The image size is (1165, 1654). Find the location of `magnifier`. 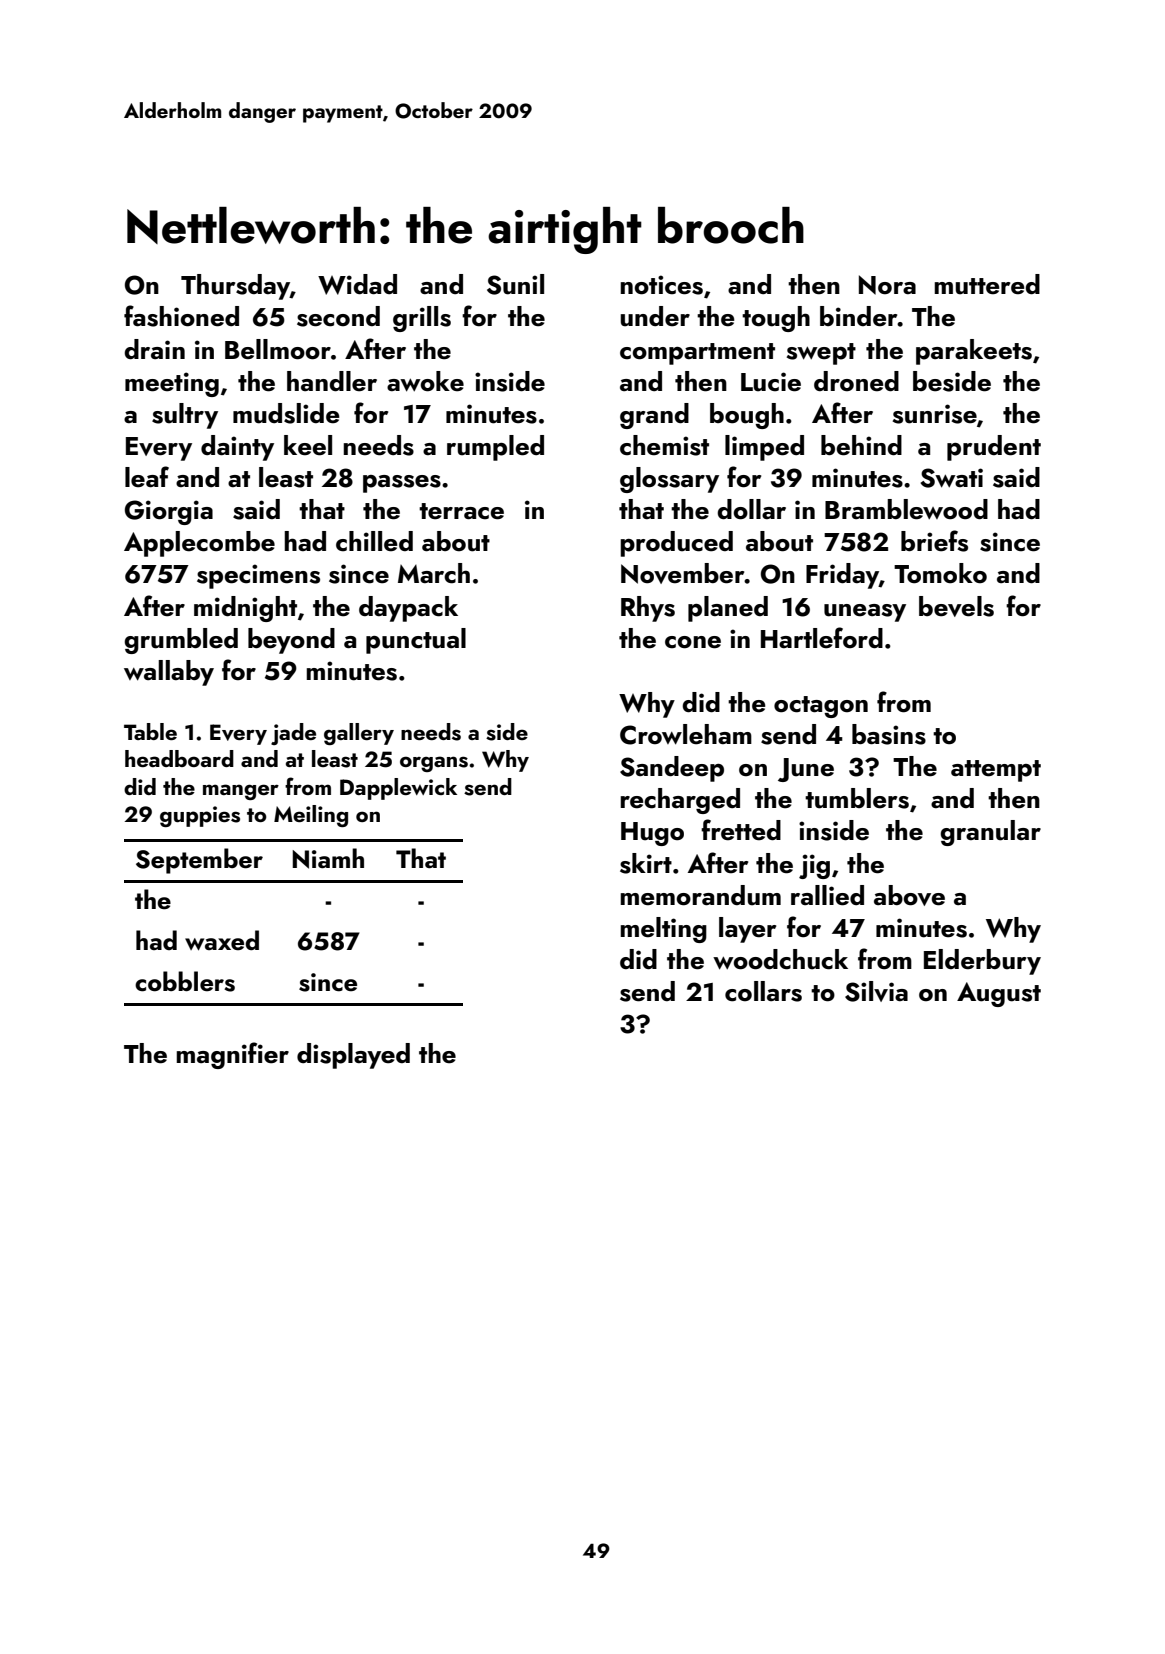

magnifier is located at coordinates (232, 1055).
